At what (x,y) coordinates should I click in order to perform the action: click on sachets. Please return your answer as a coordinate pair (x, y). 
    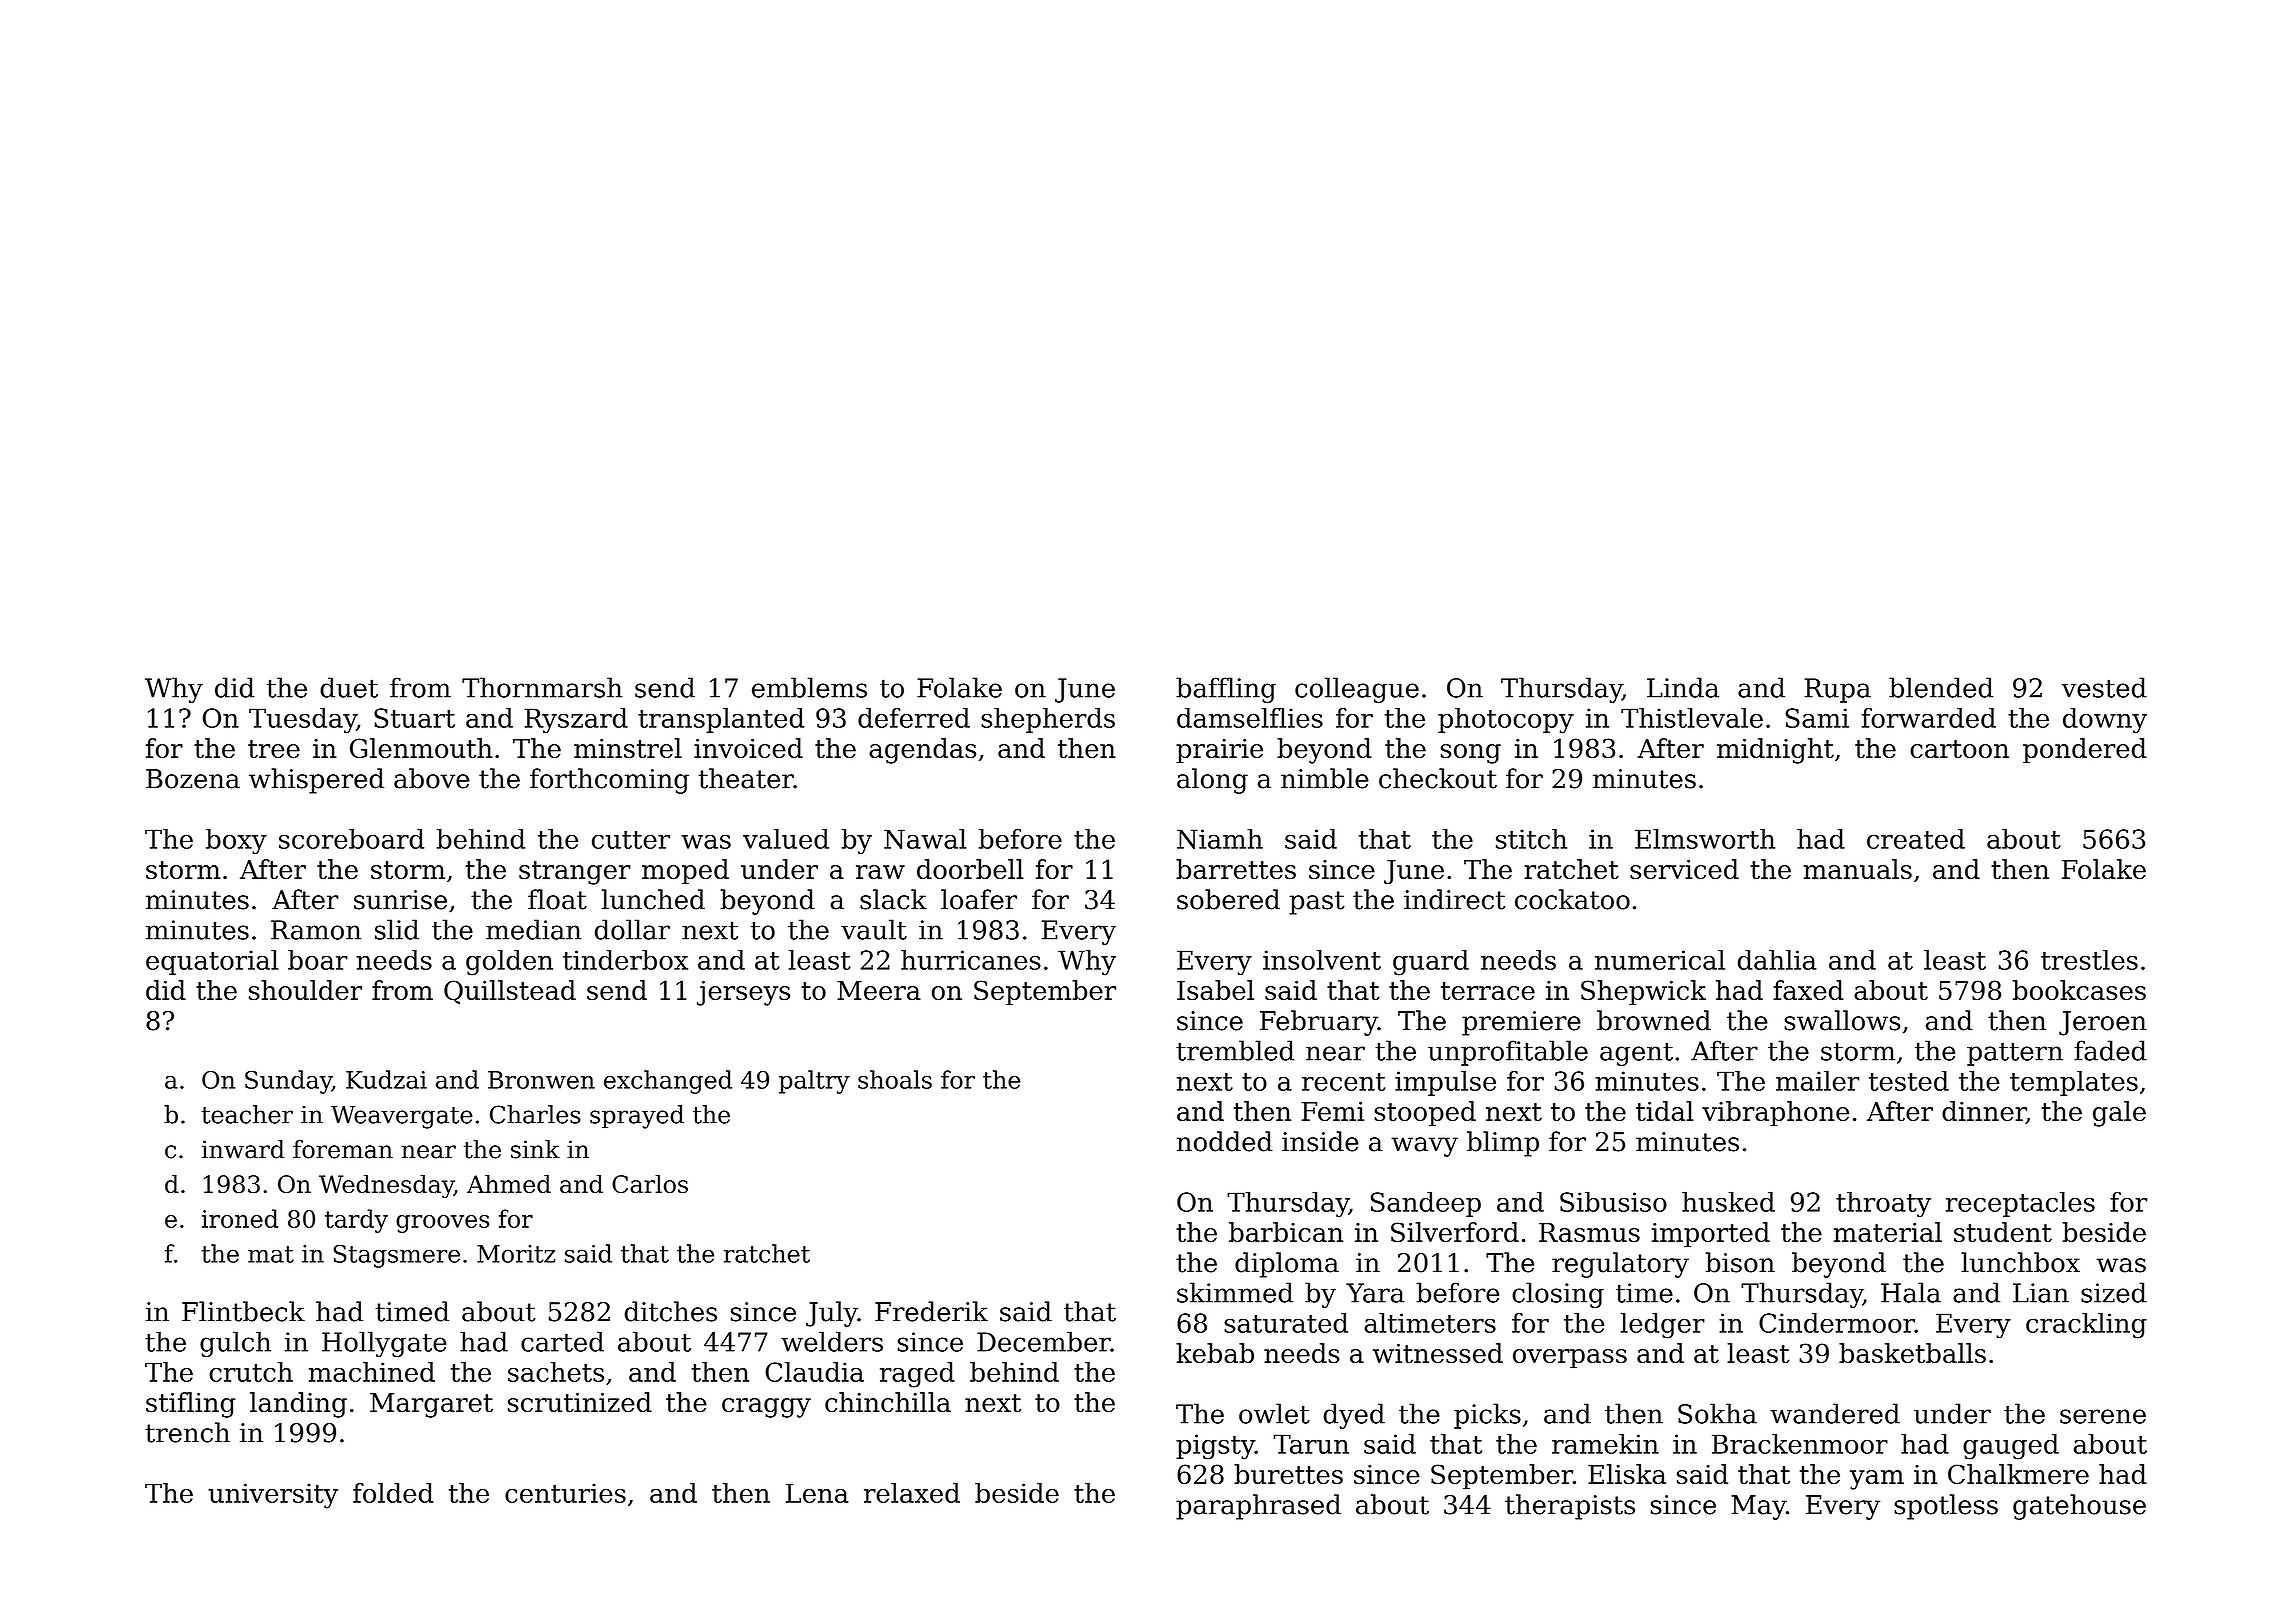
    Looking at the image, I should click on (556, 1372).
